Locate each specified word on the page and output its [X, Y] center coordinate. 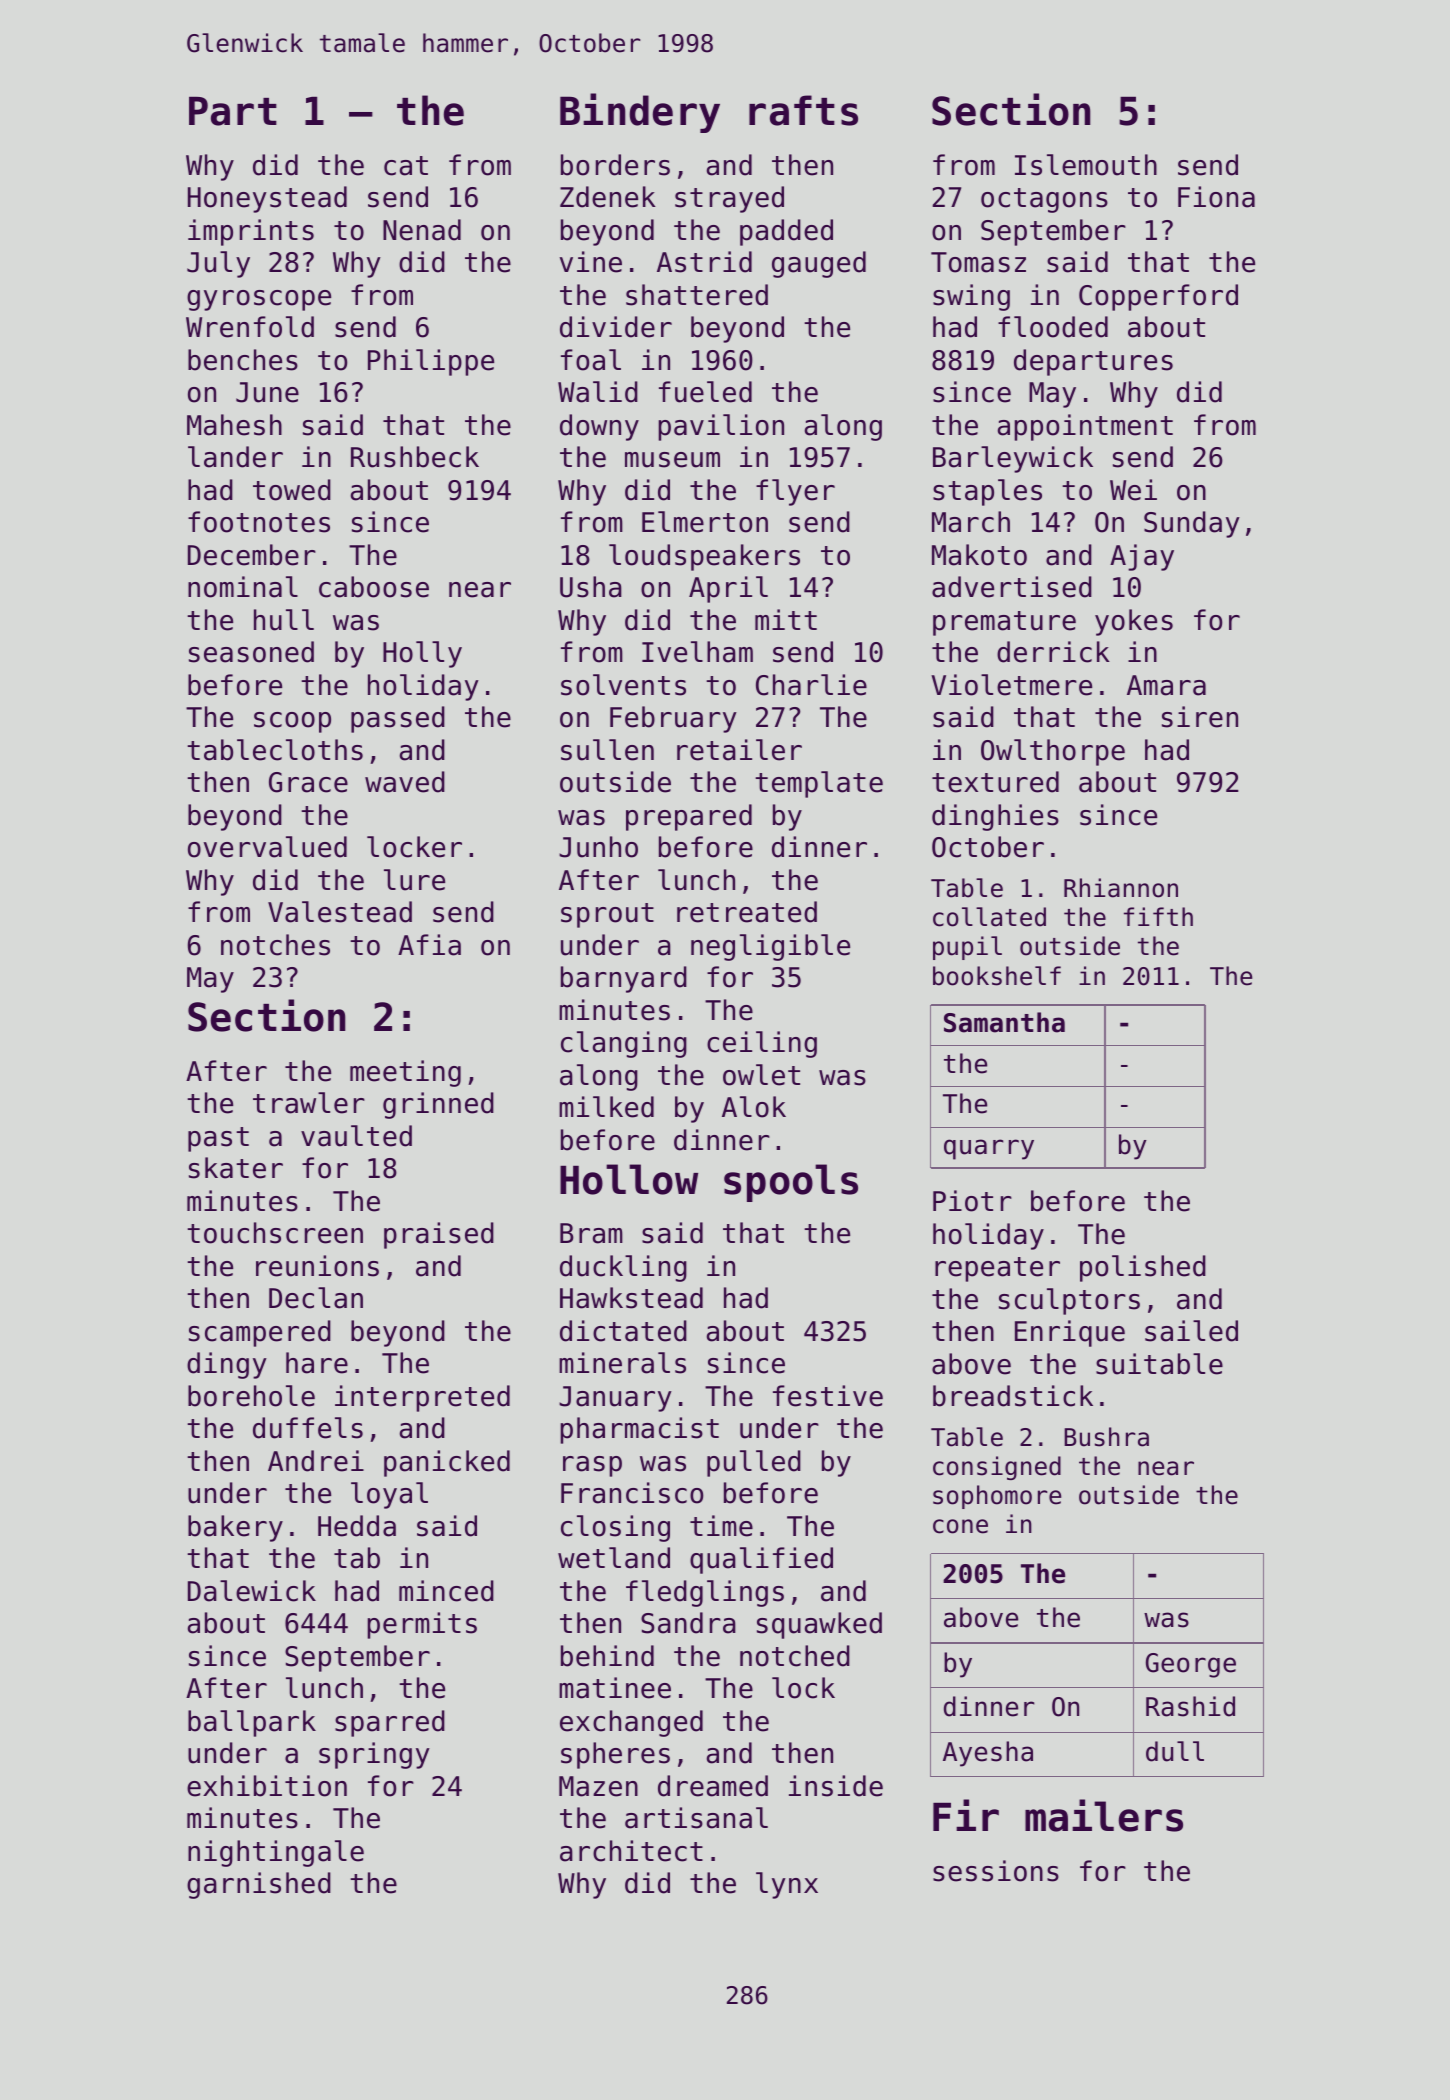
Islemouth [1086, 165]
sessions [996, 1871]
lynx [787, 1885]
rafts [803, 110]
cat [406, 166]
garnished [259, 1885]
